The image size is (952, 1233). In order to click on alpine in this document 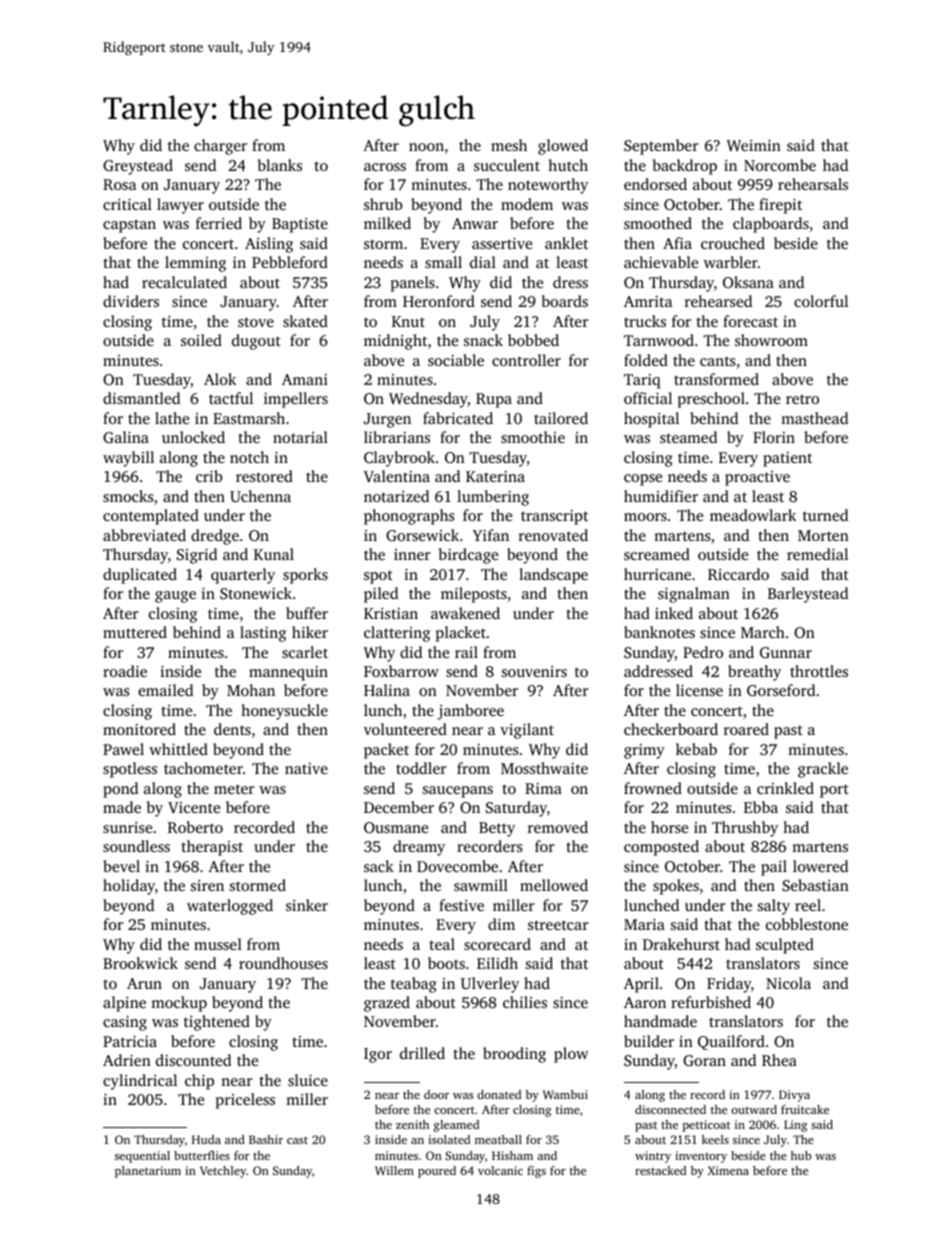, I will do `click(124, 1004)`.
